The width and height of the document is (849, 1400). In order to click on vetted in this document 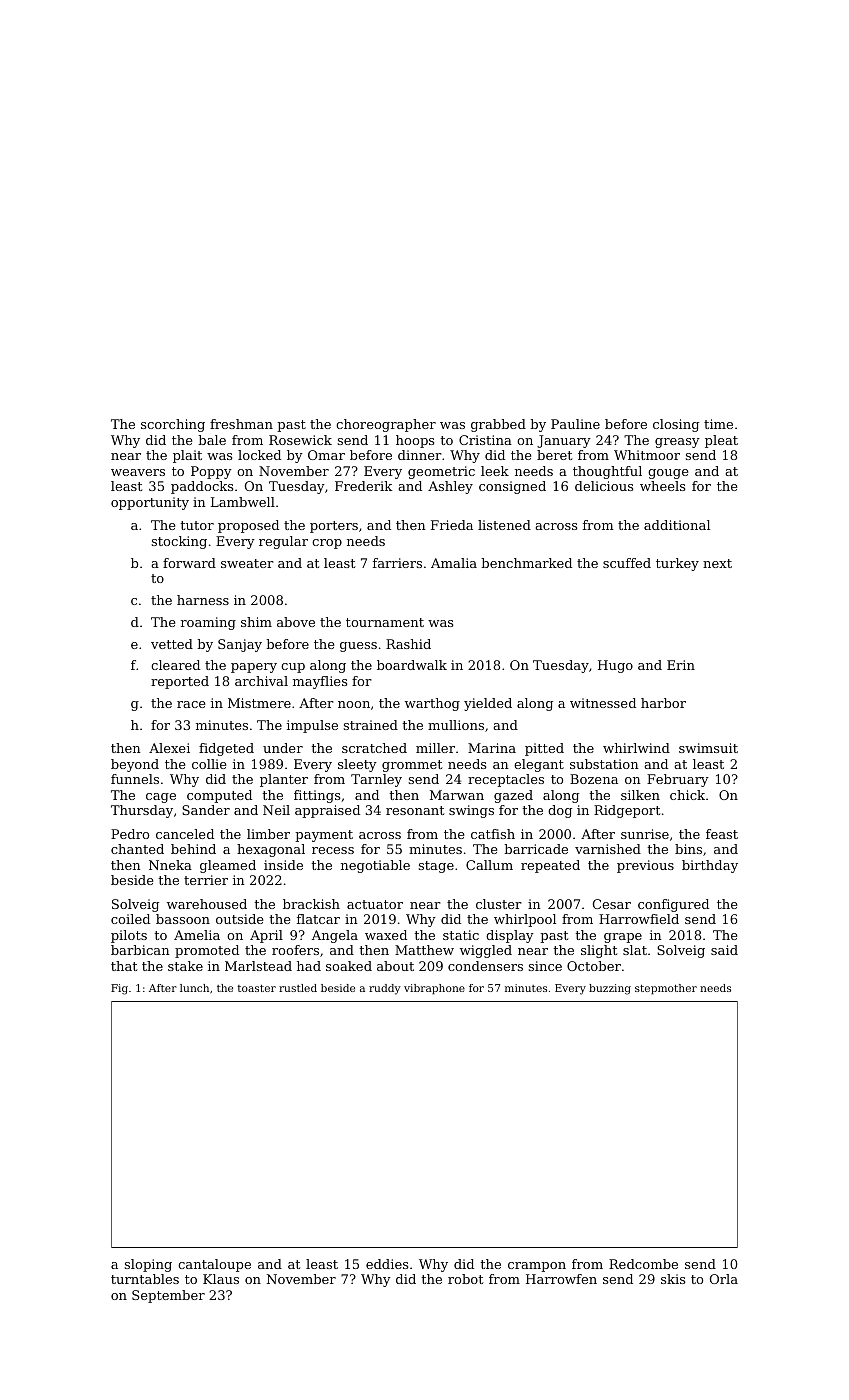, I will do `click(172, 644)`.
